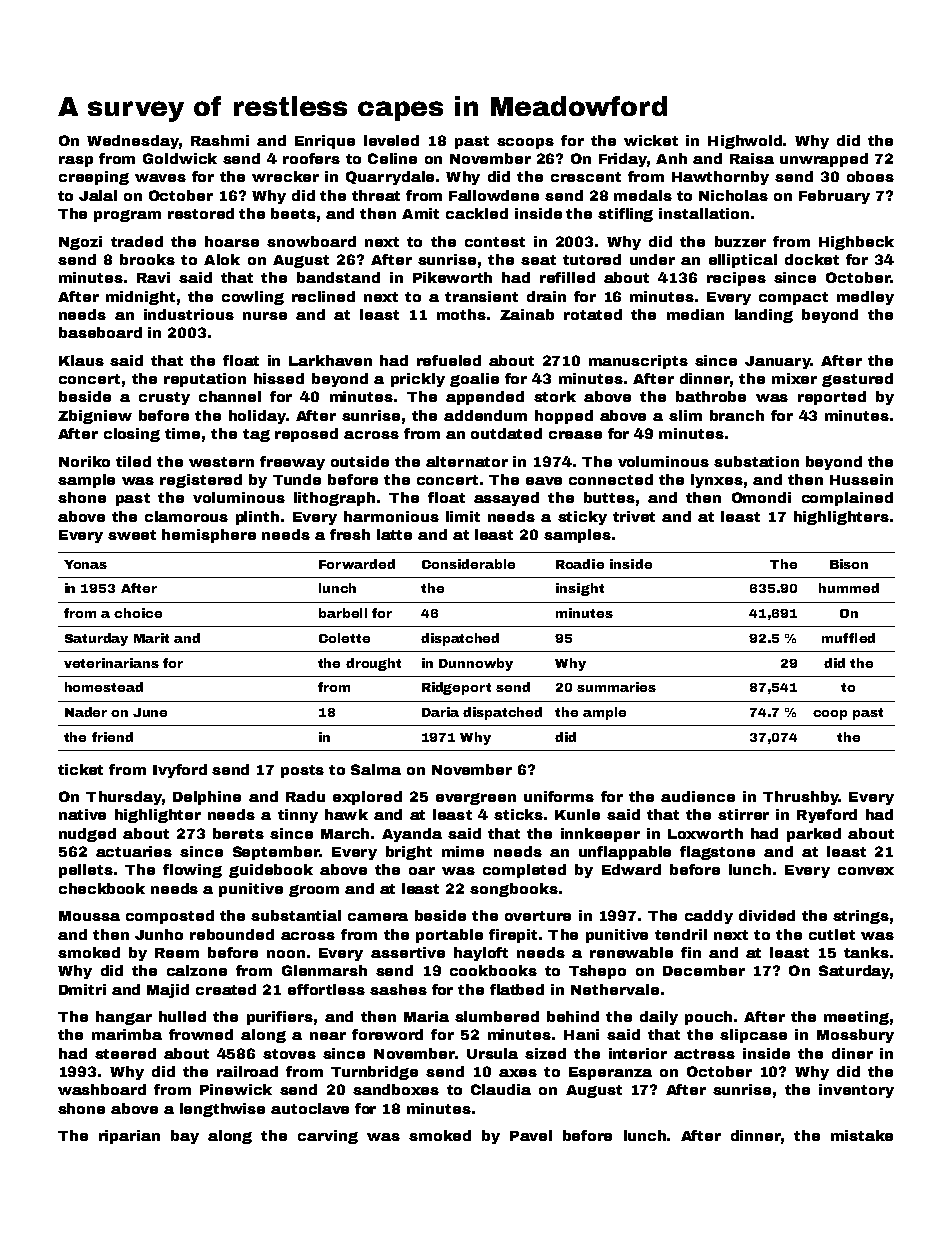  I want to click on Zbigniew, so click(95, 417).
